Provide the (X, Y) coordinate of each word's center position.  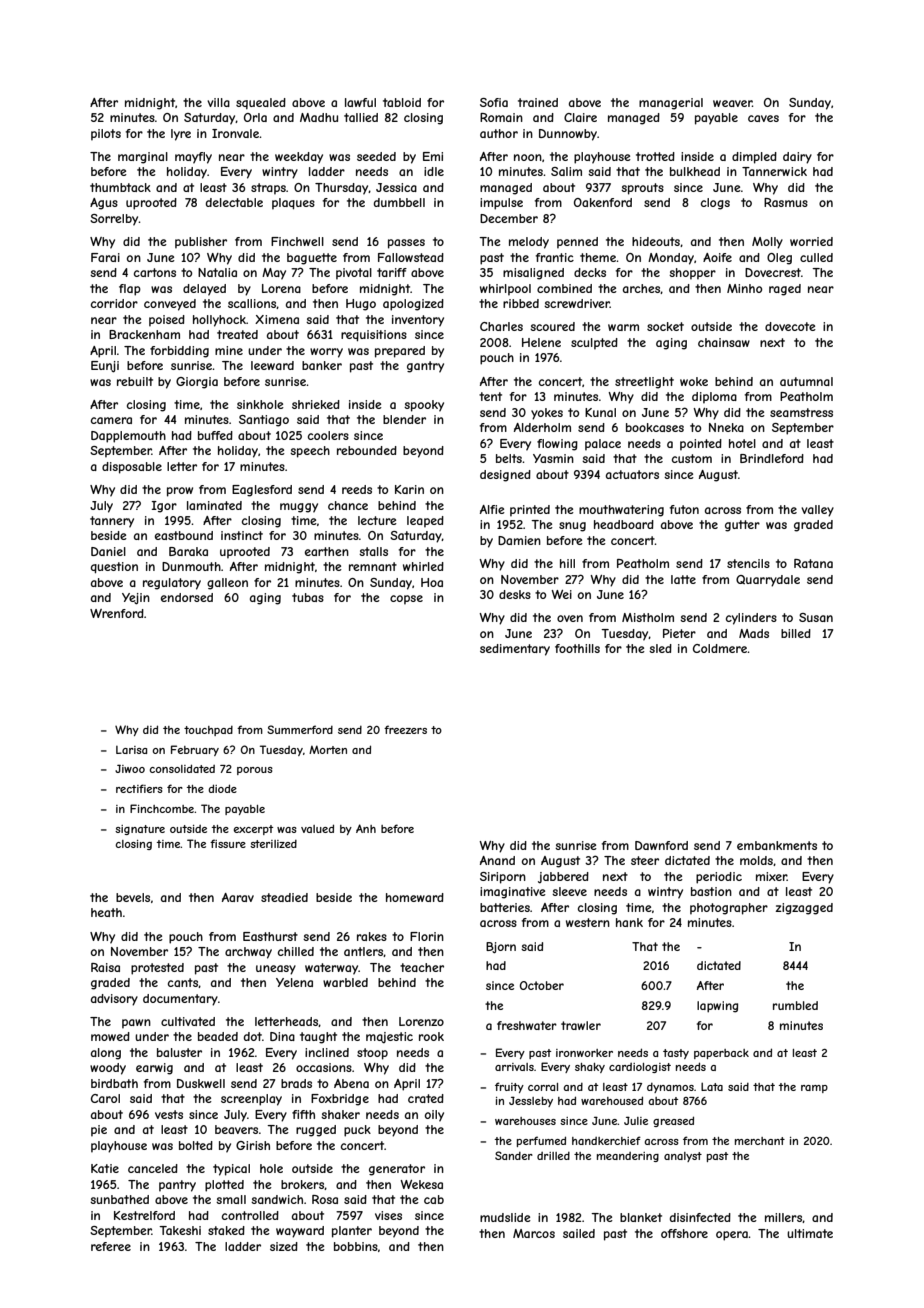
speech (310, 452)
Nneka (726, 427)
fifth (303, 1114)
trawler (581, 1025)
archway (248, 953)
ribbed (521, 303)
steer (645, 860)
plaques (293, 204)
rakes (372, 936)
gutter (742, 526)
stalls (373, 551)
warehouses (525, 1121)
